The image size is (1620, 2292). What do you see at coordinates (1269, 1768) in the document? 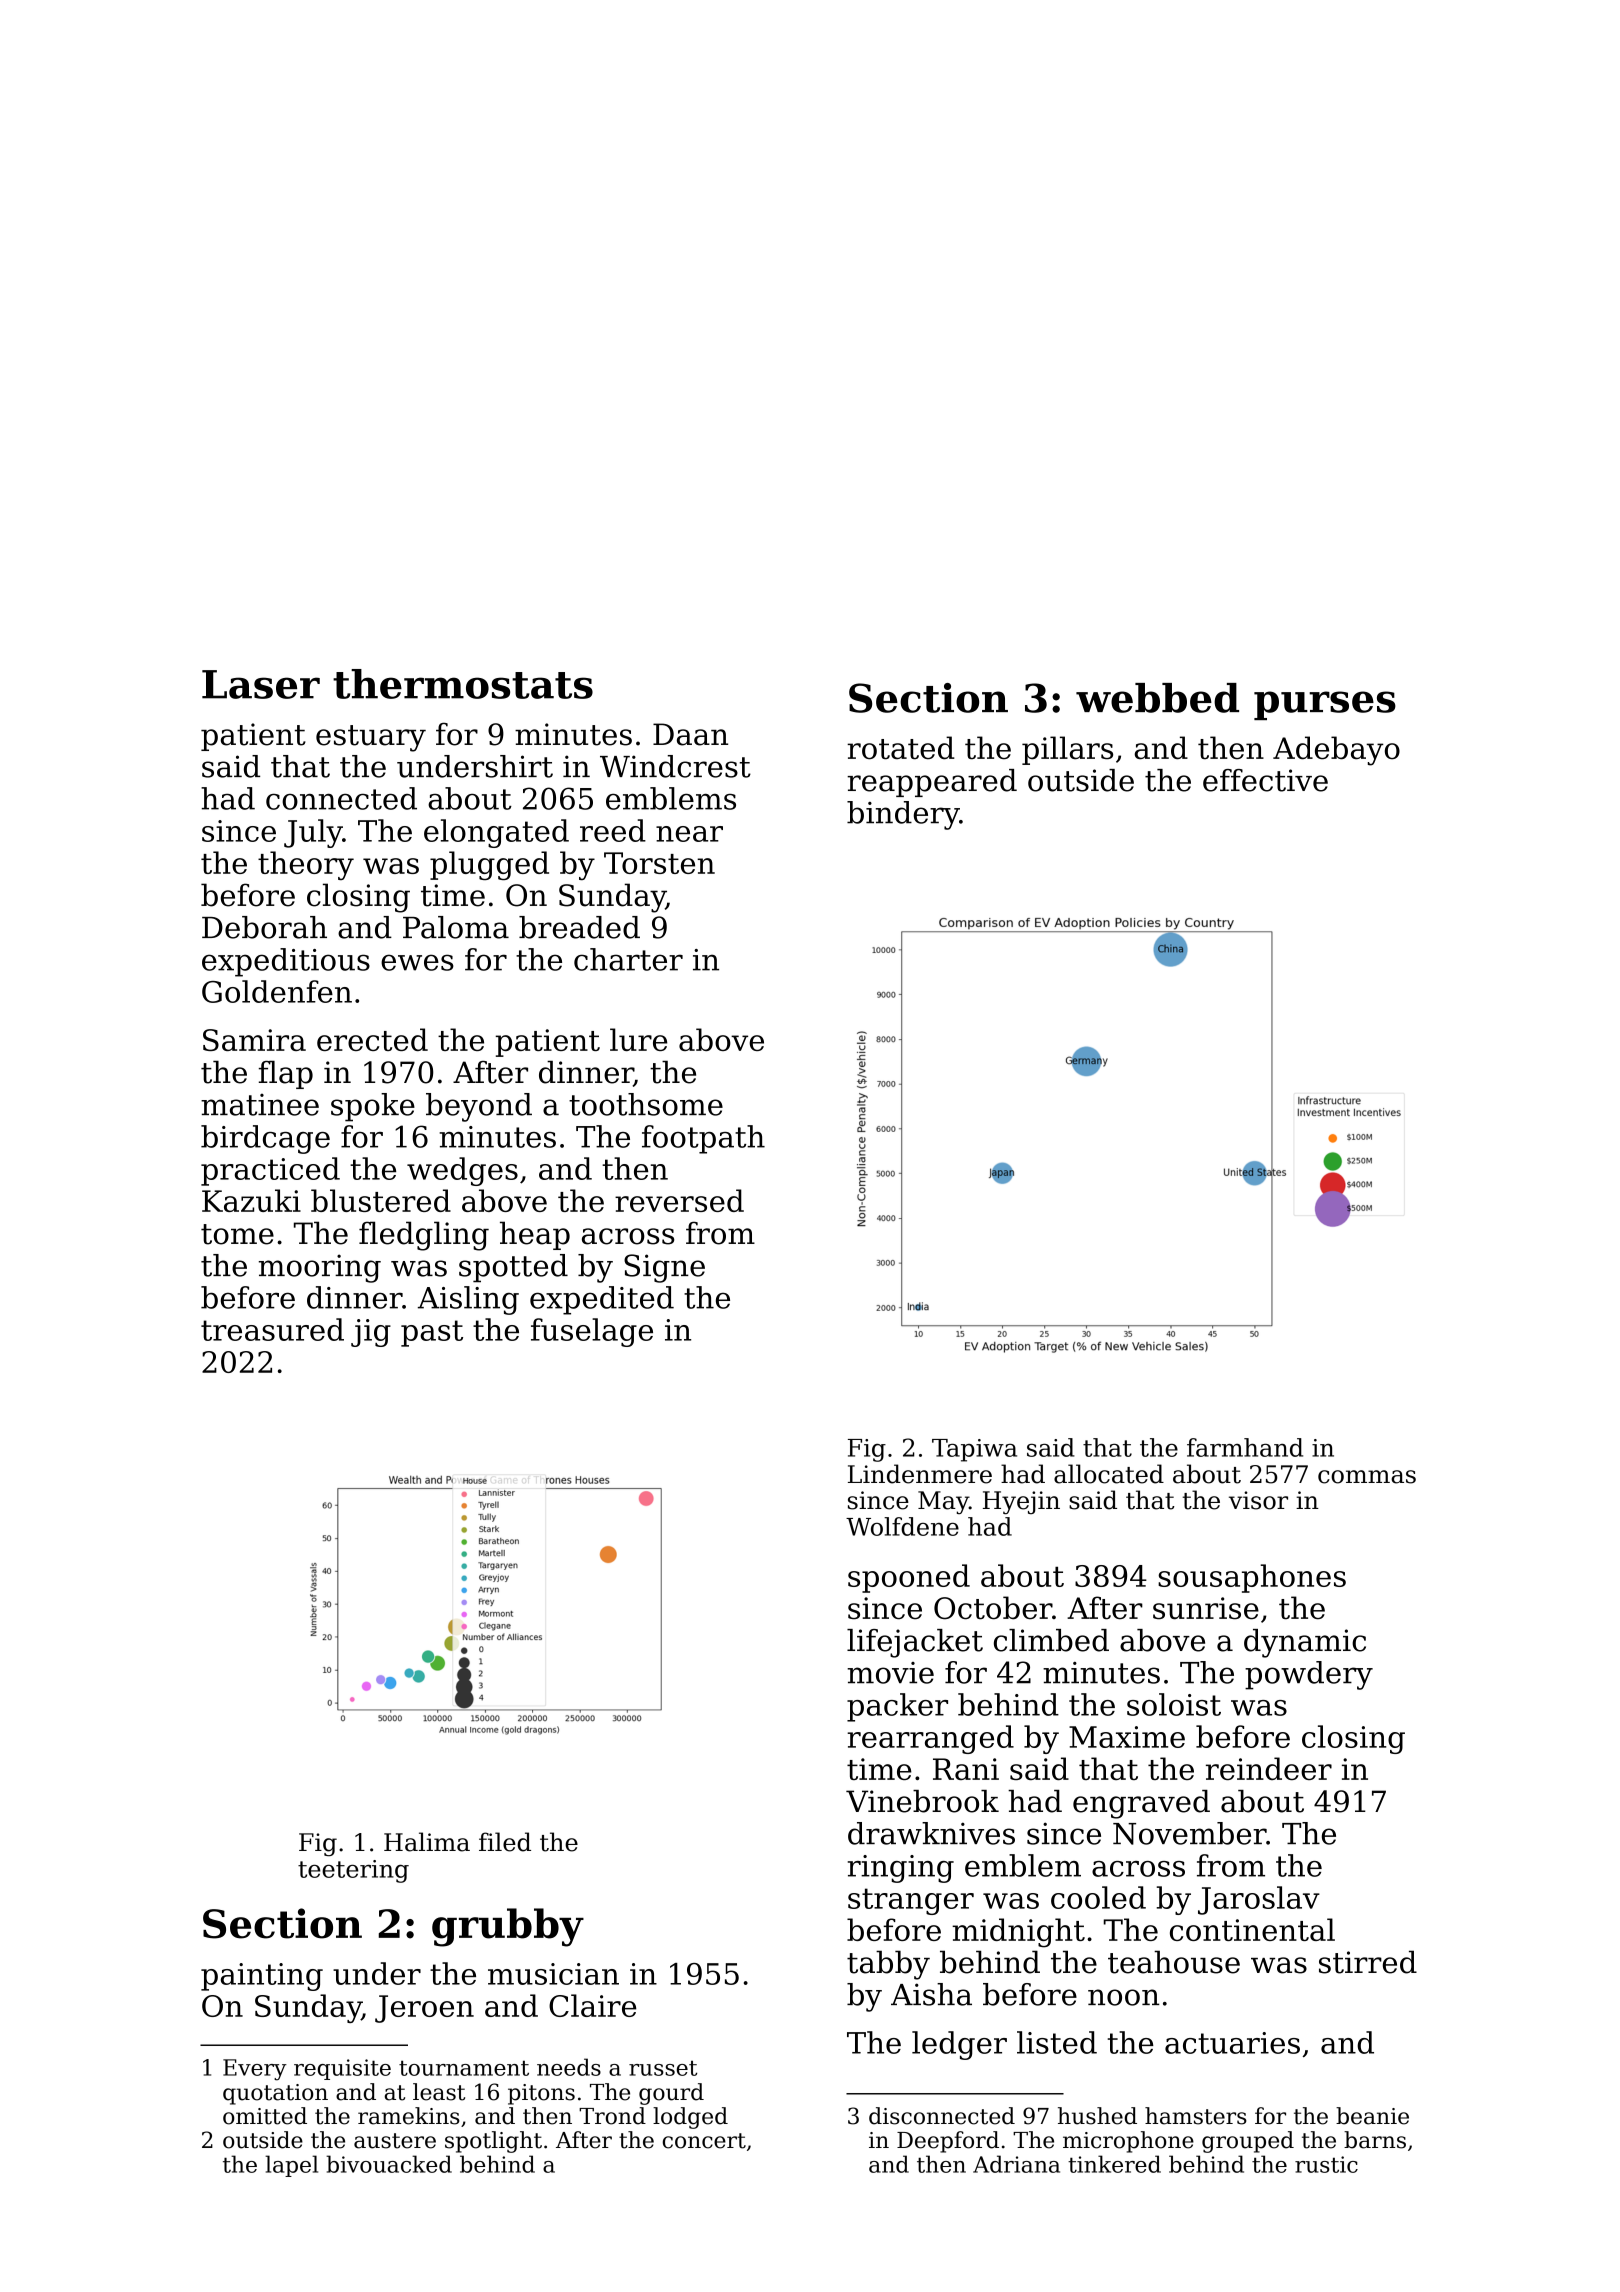
I see `reindeer` at bounding box center [1269, 1768].
